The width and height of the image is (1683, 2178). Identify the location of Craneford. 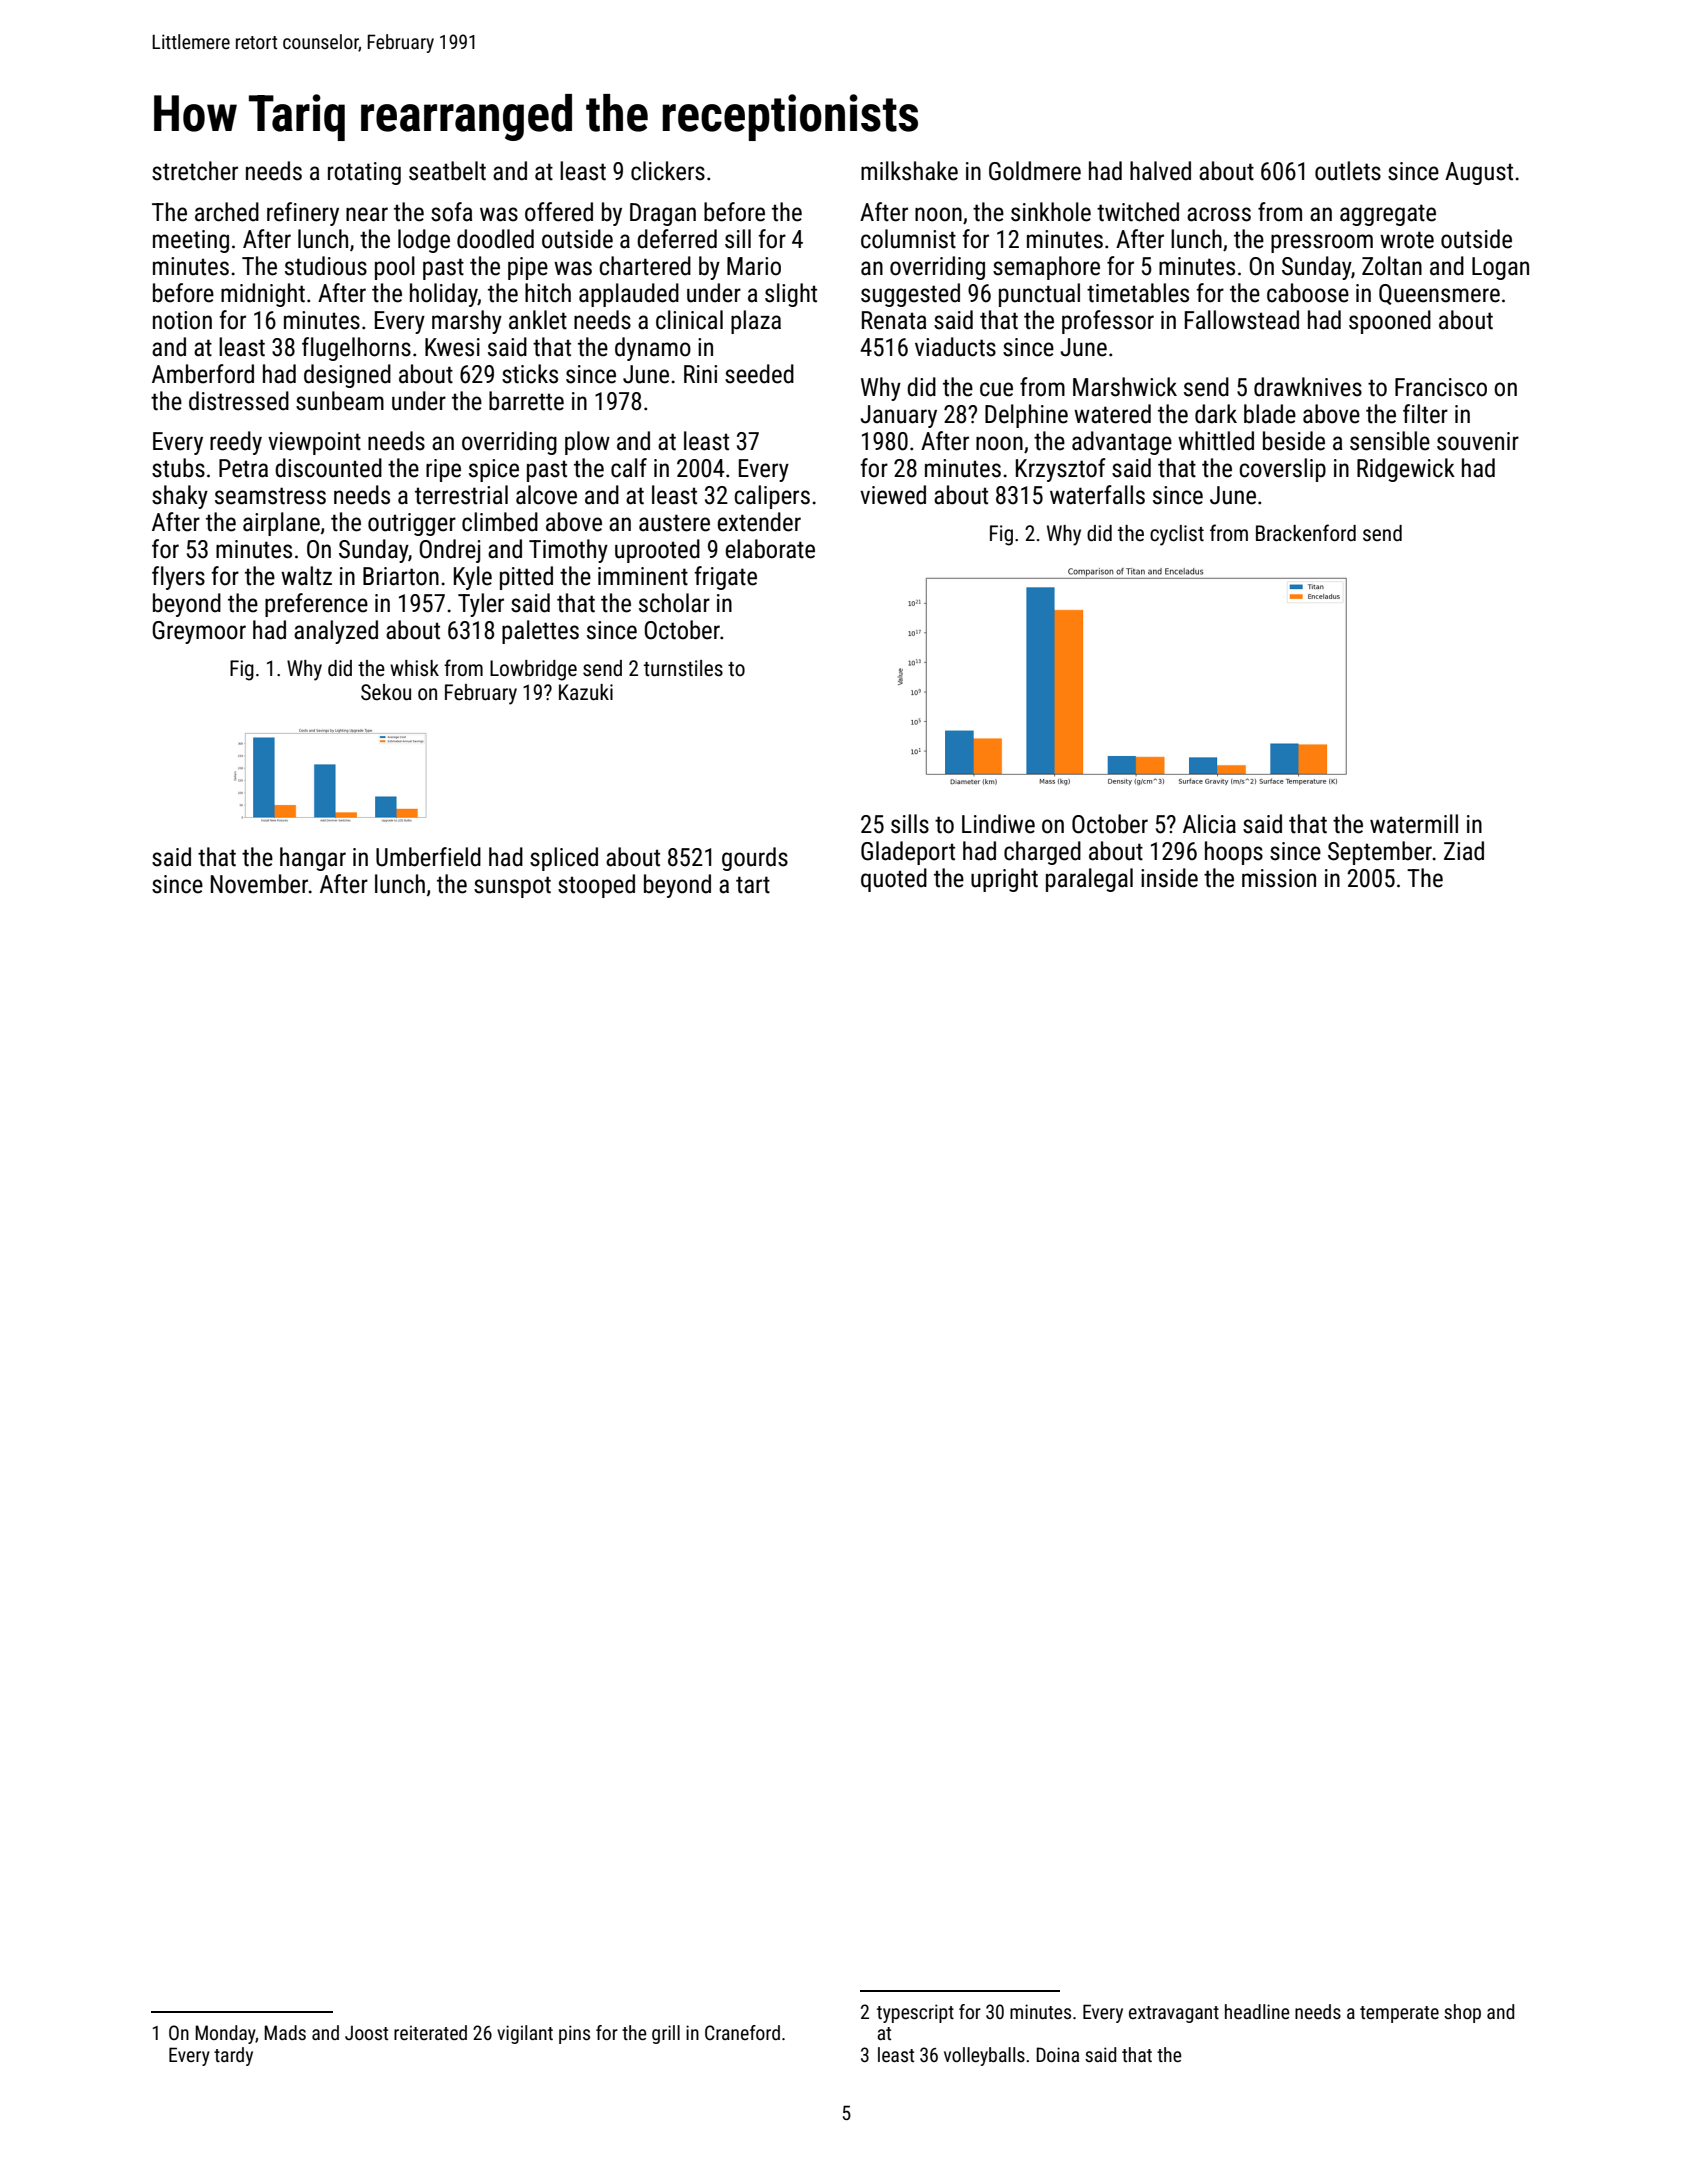
(742, 2032).
